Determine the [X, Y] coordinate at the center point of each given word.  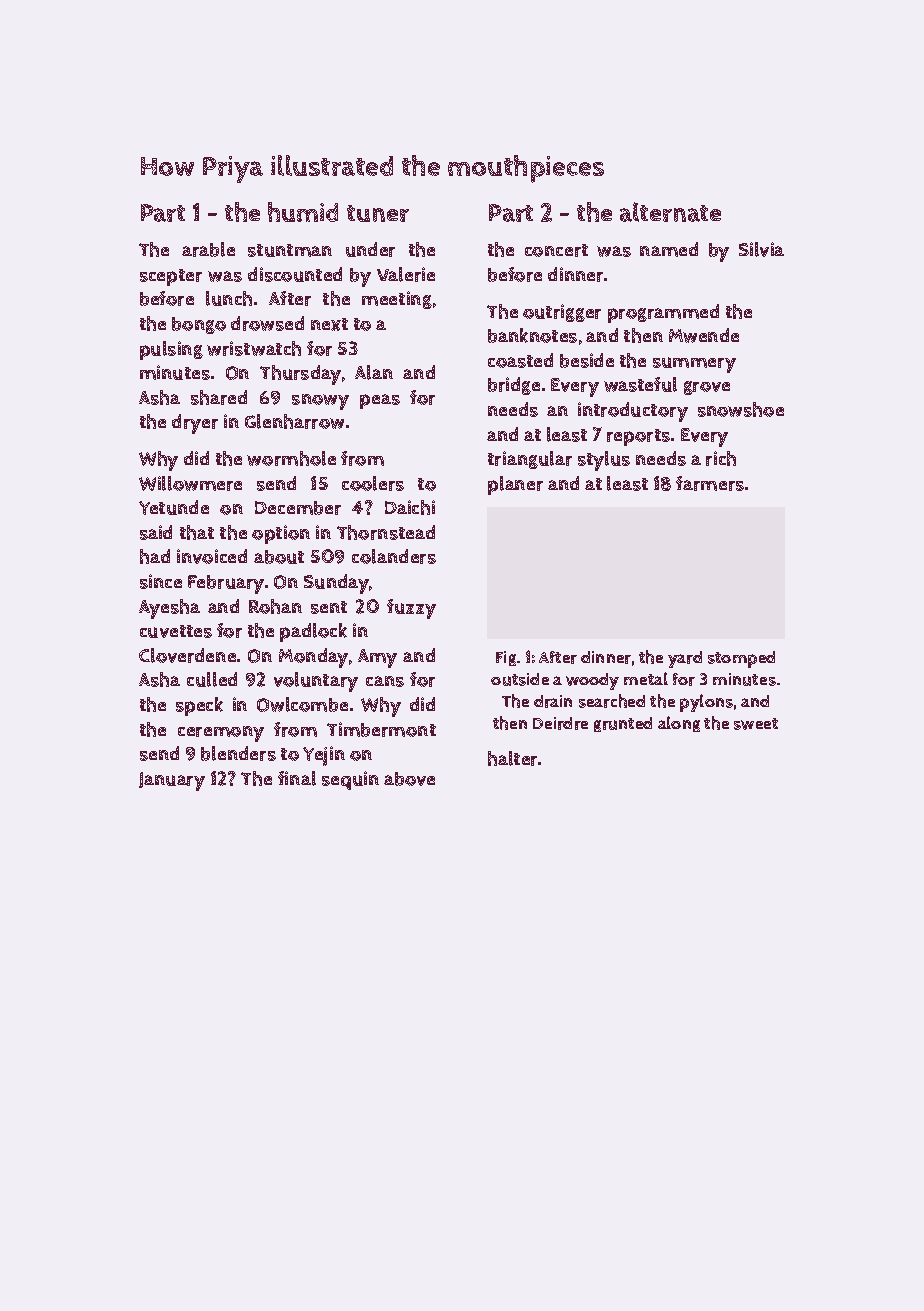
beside [587, 360]
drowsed [267, 323]
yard [685, 659]
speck [199, 706]
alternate [670, 212]
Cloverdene [187, 655]
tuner [378, 213]
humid [303, 212]
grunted [623, 724]
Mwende [704, 335]
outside [520, 679]
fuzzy [411, 609]
